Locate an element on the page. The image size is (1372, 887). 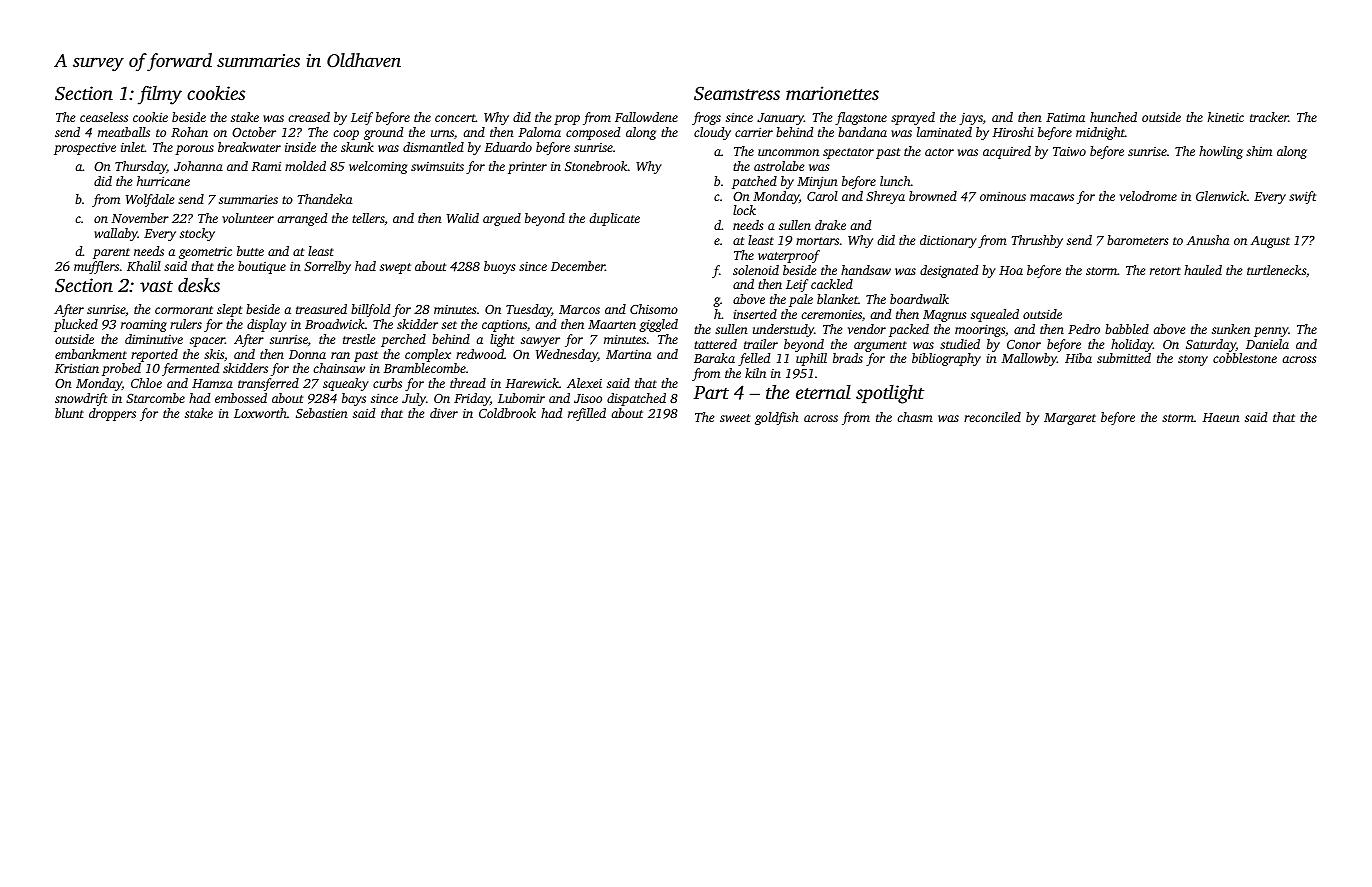
Seamstress is located at coordinates (737, 93).
